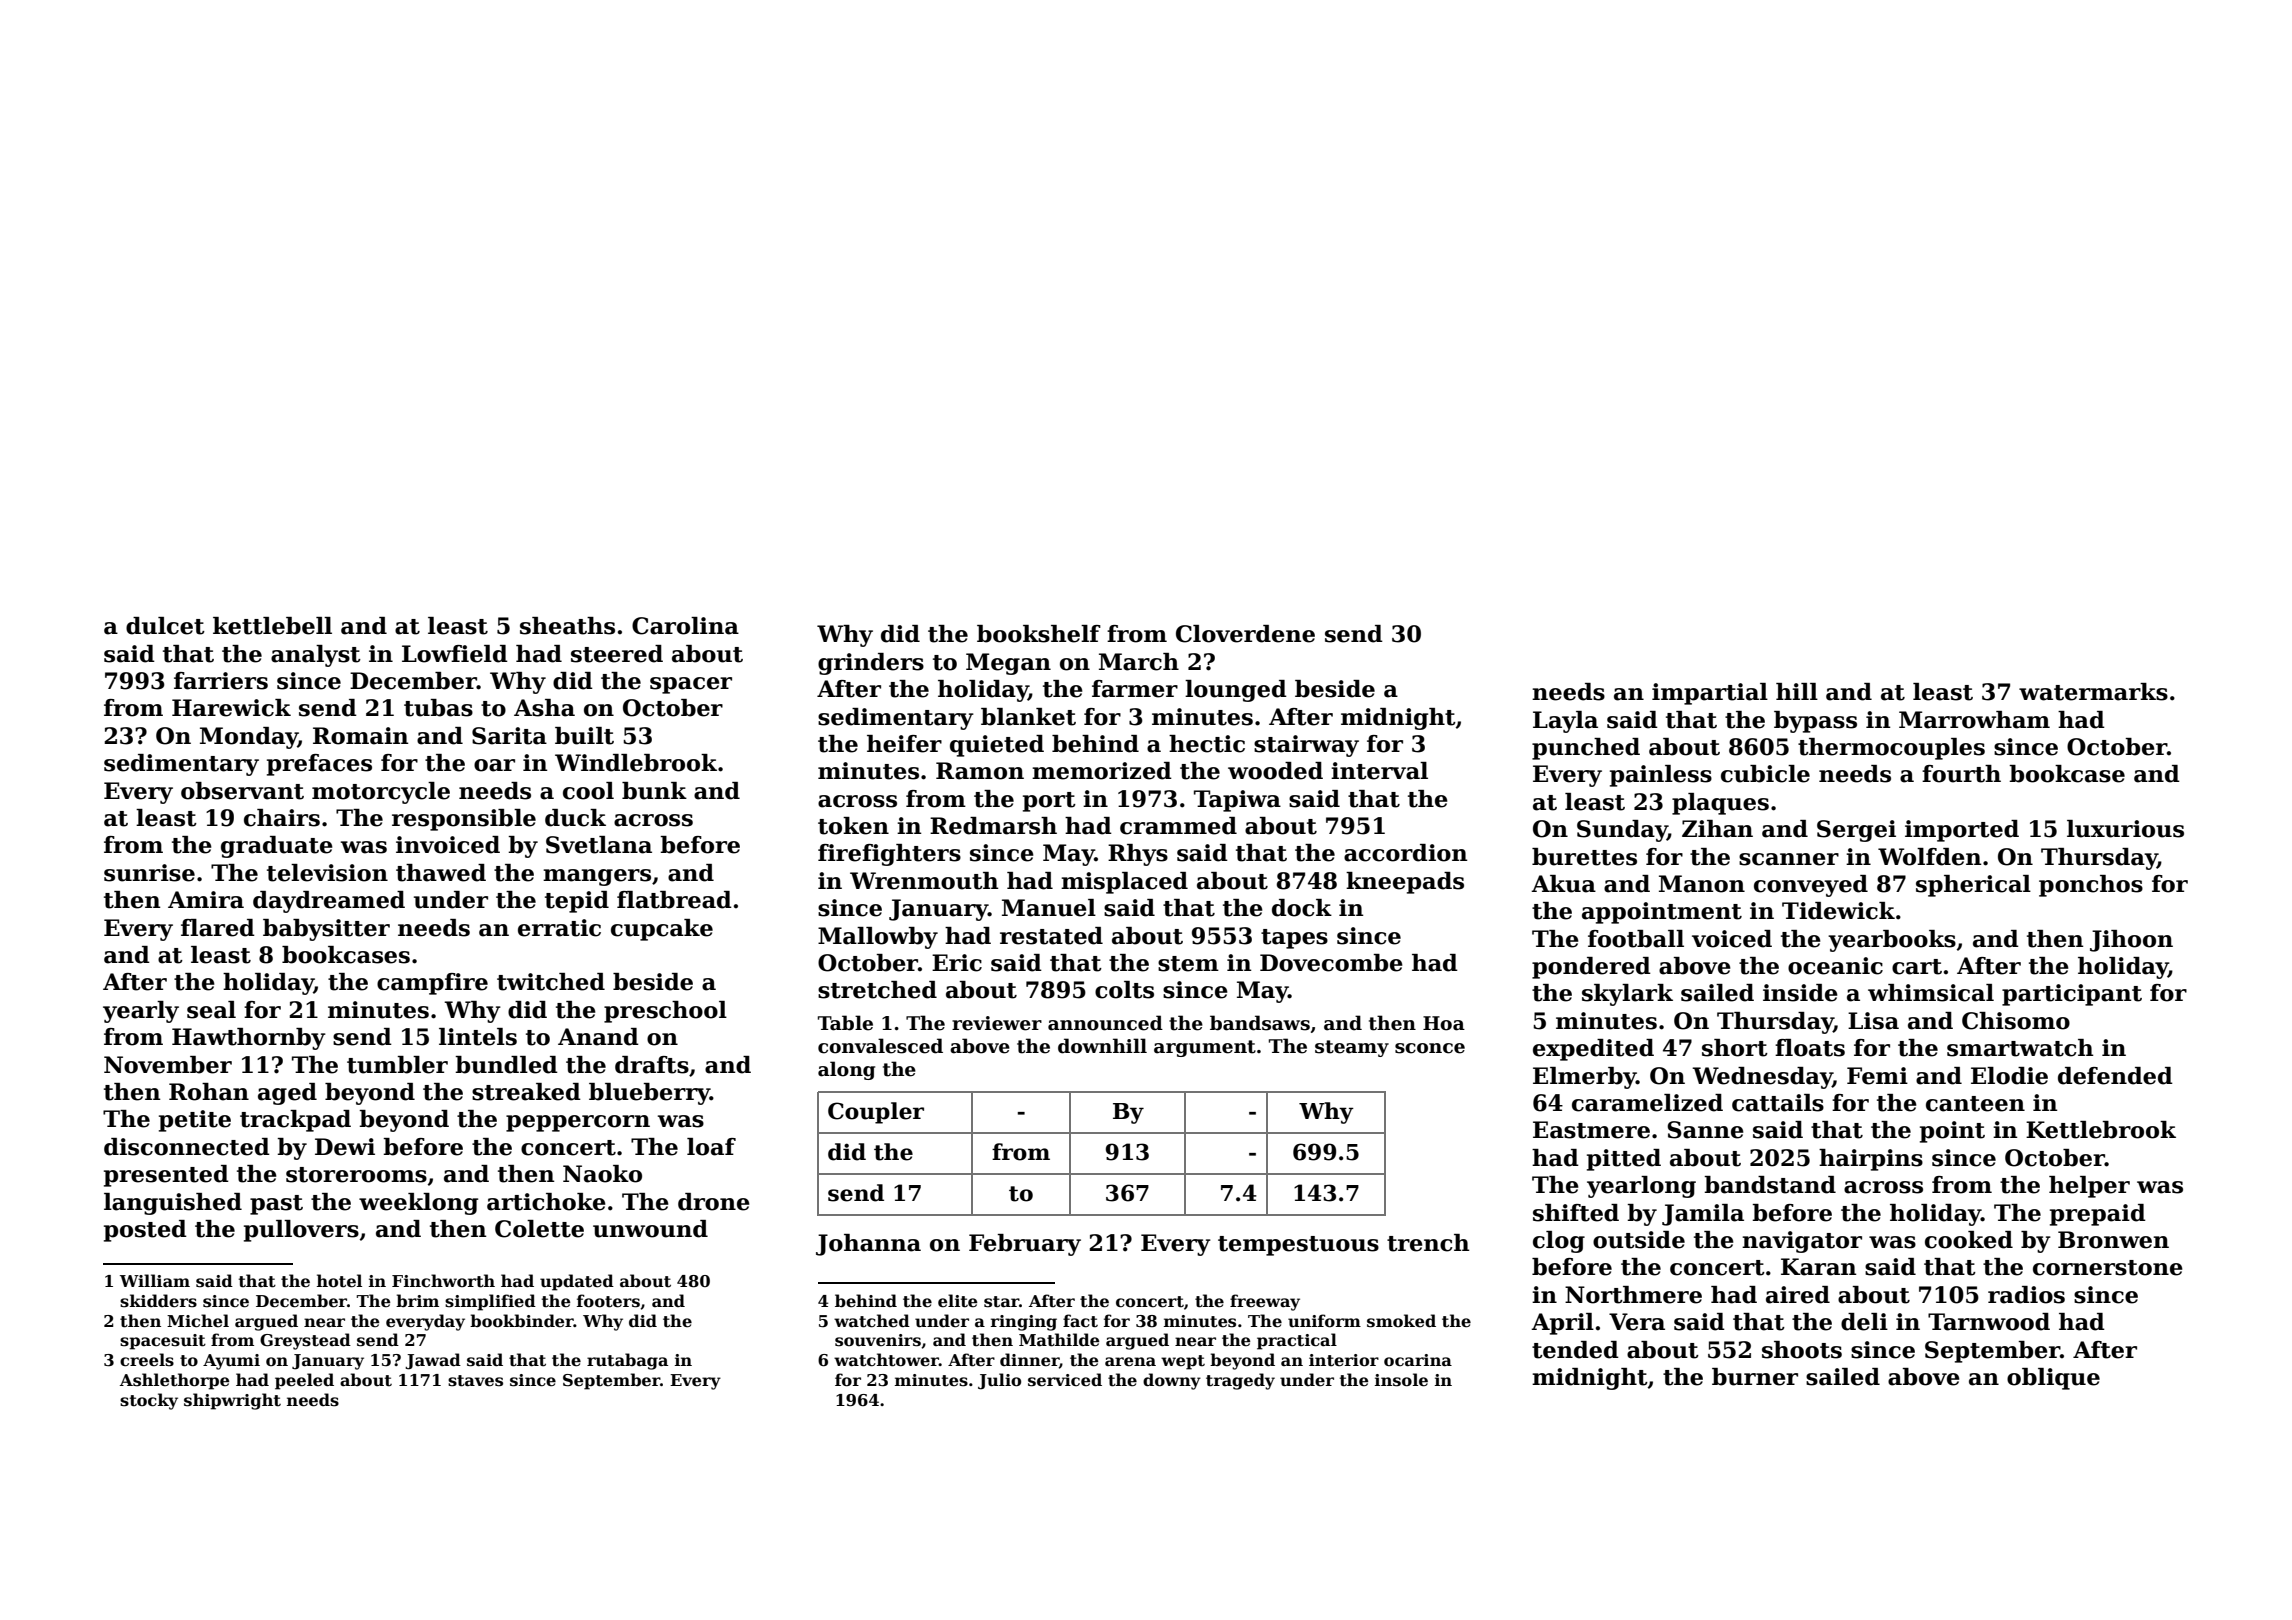 Image resolution: width=2292 pixels, height=1620 pixels. What do you see at coordinates (2053, 1379) in the image?
I see `oblique` at bounding box center [2053, 1379].
